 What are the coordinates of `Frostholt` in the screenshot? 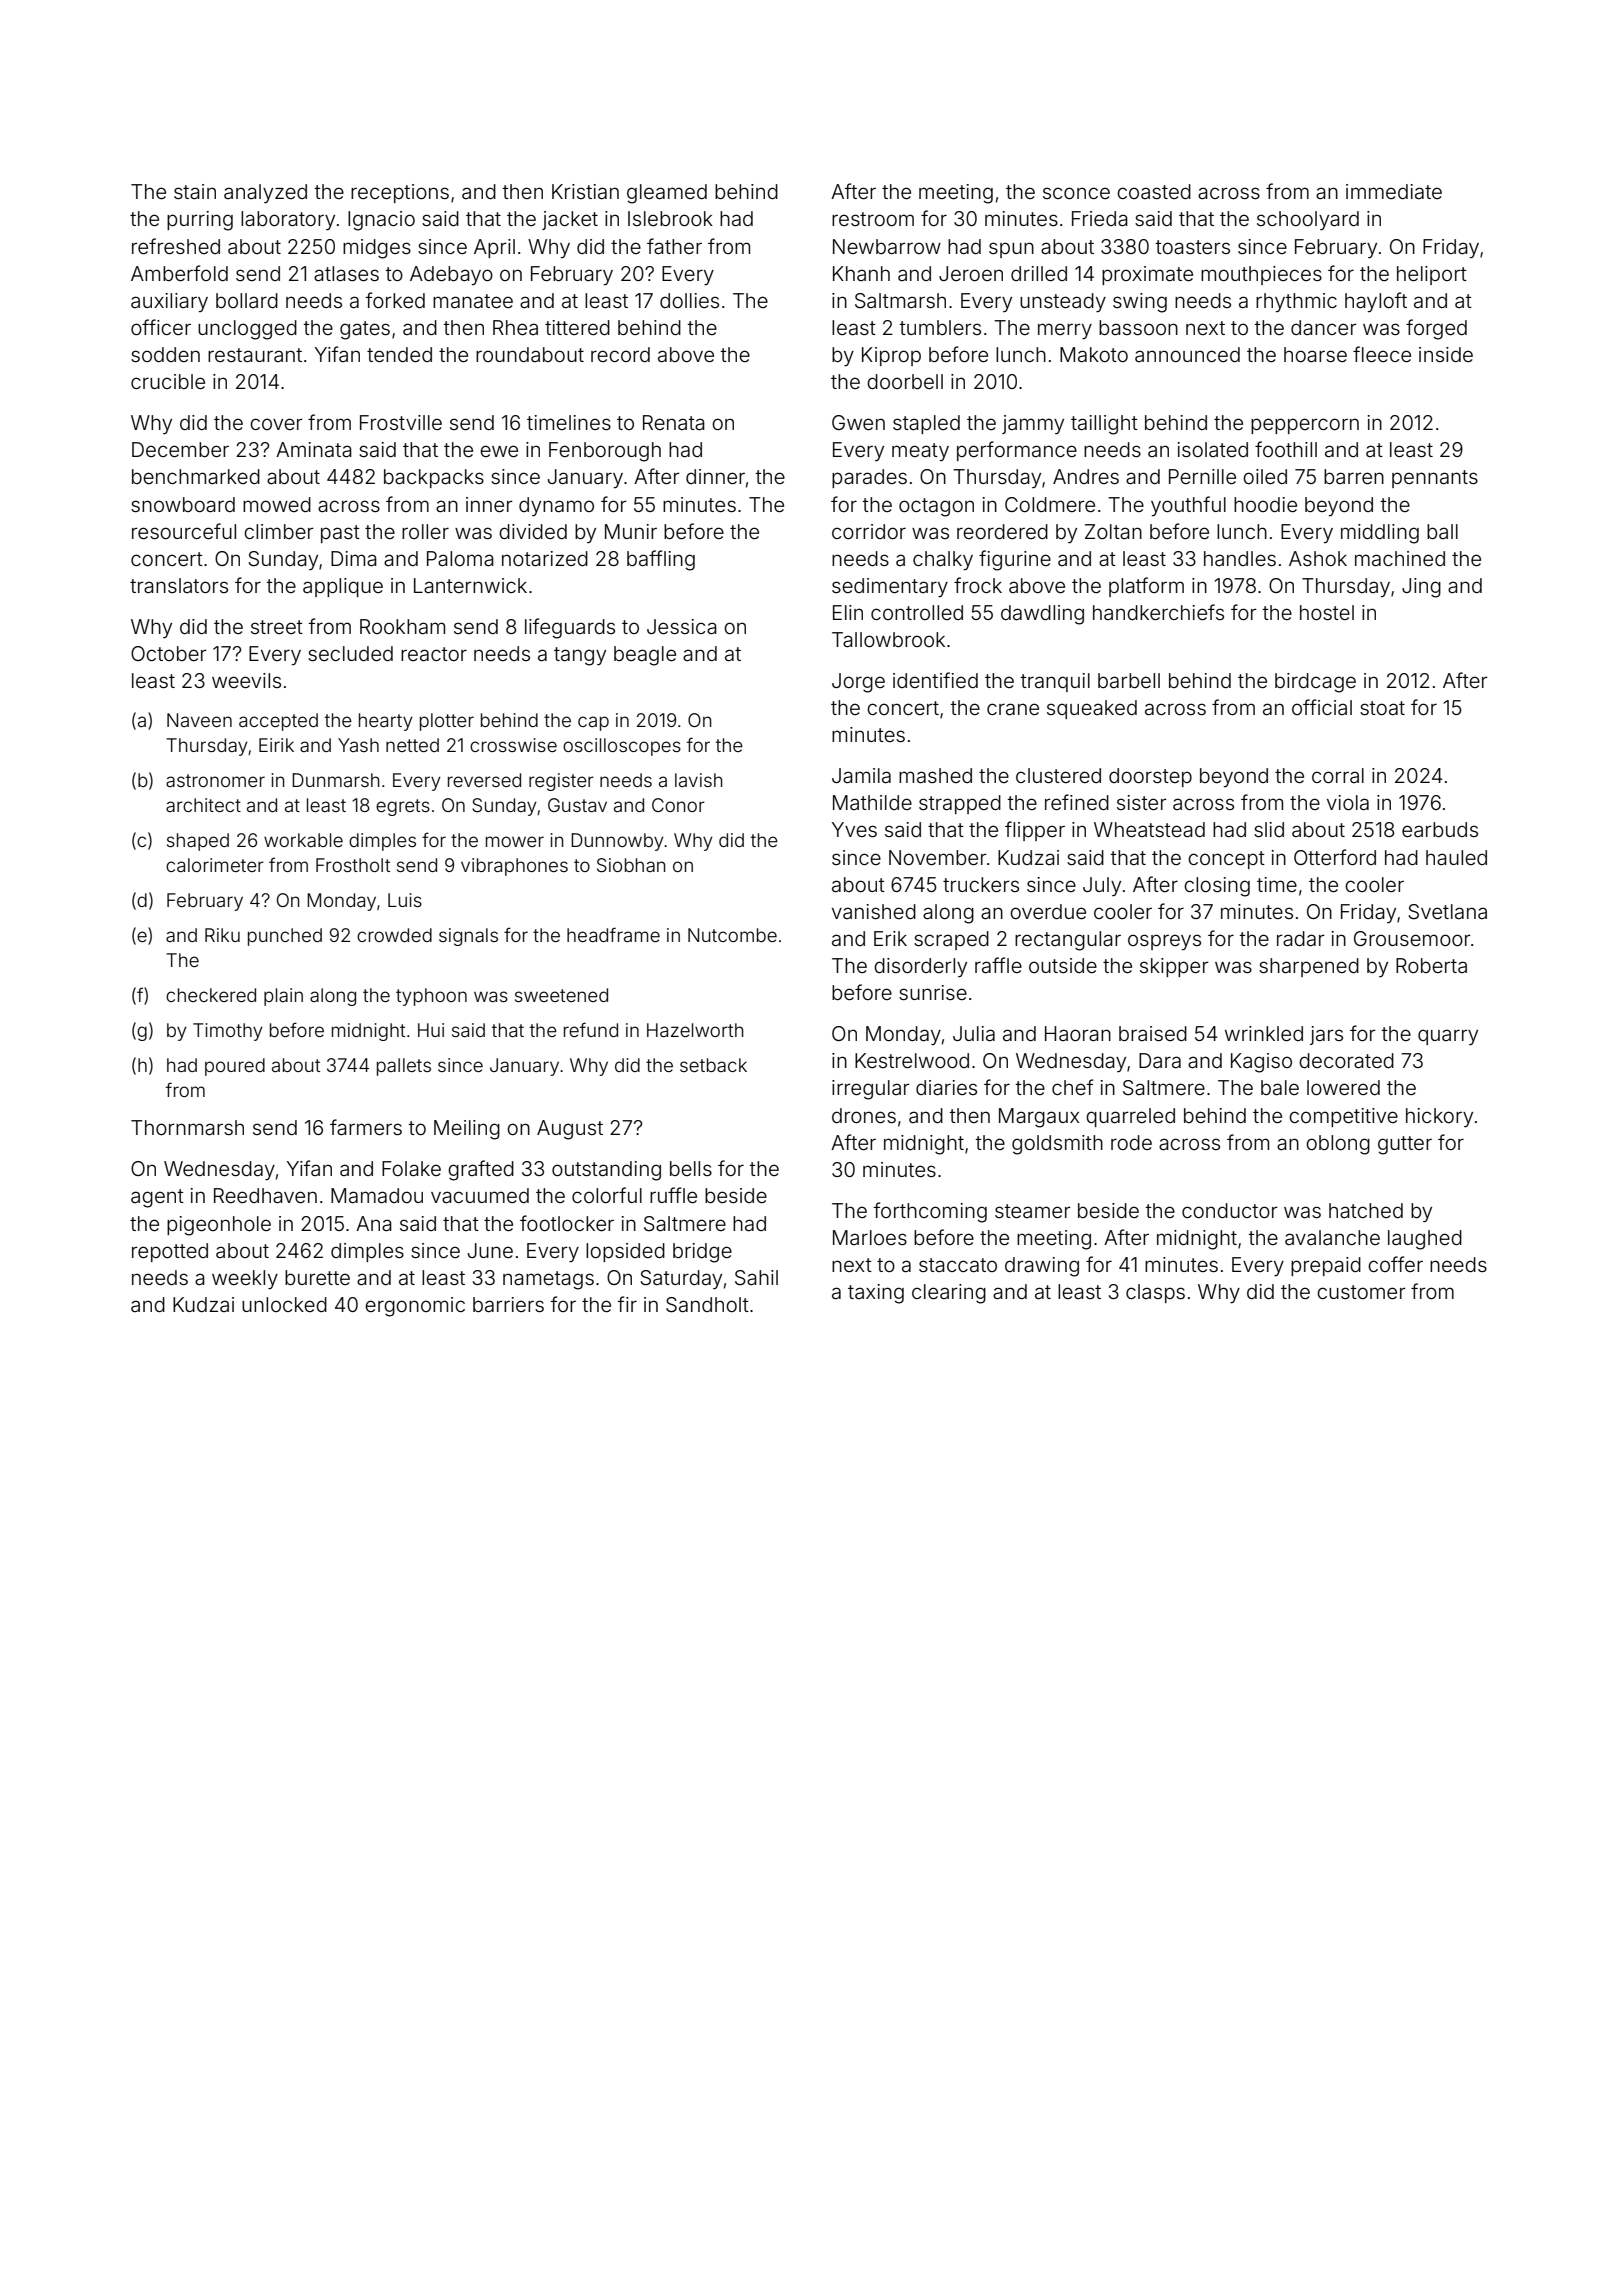 It's located at (353, 865).
